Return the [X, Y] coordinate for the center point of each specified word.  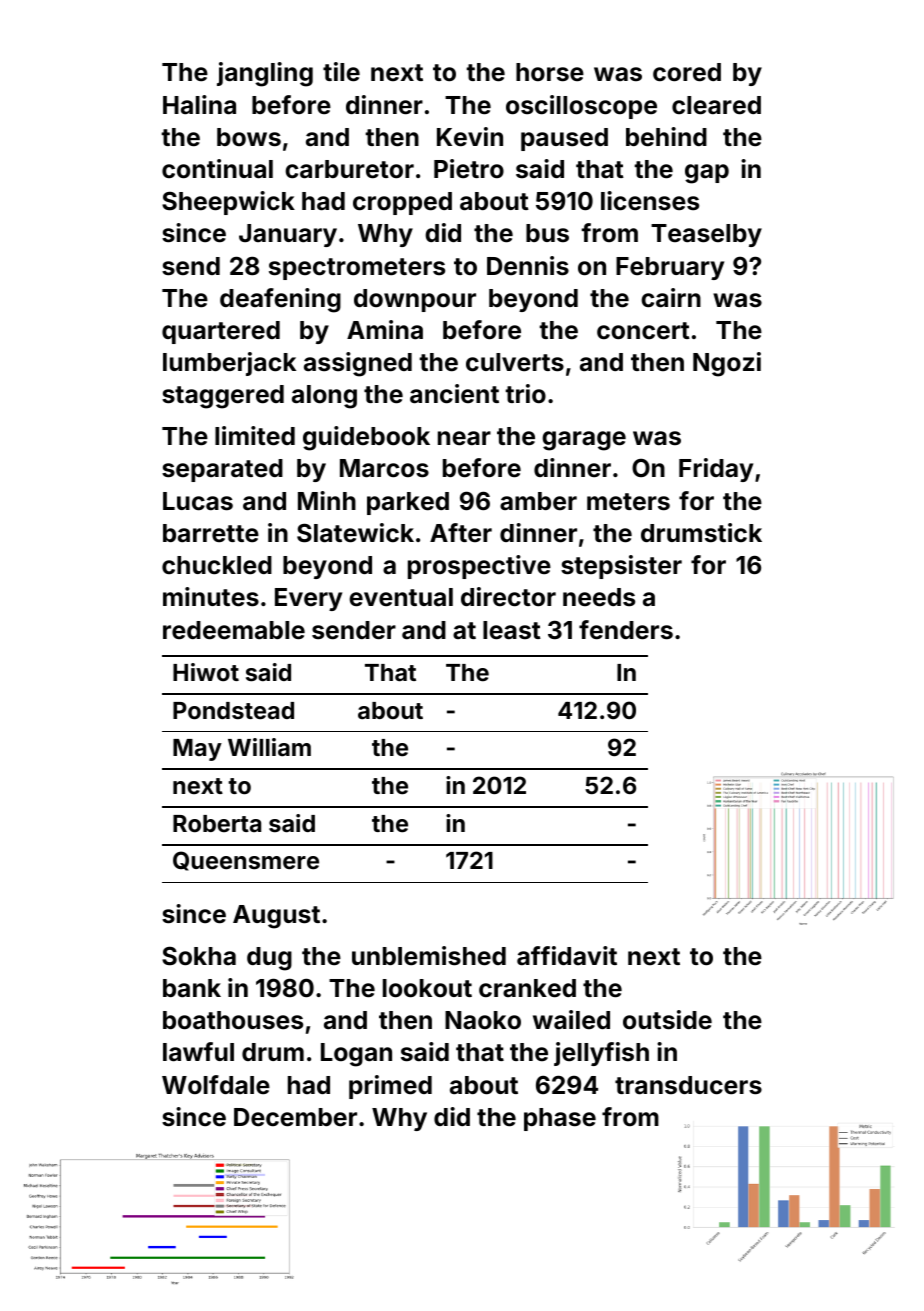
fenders [626, 630]
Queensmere [246, 861]
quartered [221, 332]
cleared [716, 105]
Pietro [469, 169]
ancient [454, 394]
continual [217, 169]
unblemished [429, 956]
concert [643, 331]
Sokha [199, 956]
